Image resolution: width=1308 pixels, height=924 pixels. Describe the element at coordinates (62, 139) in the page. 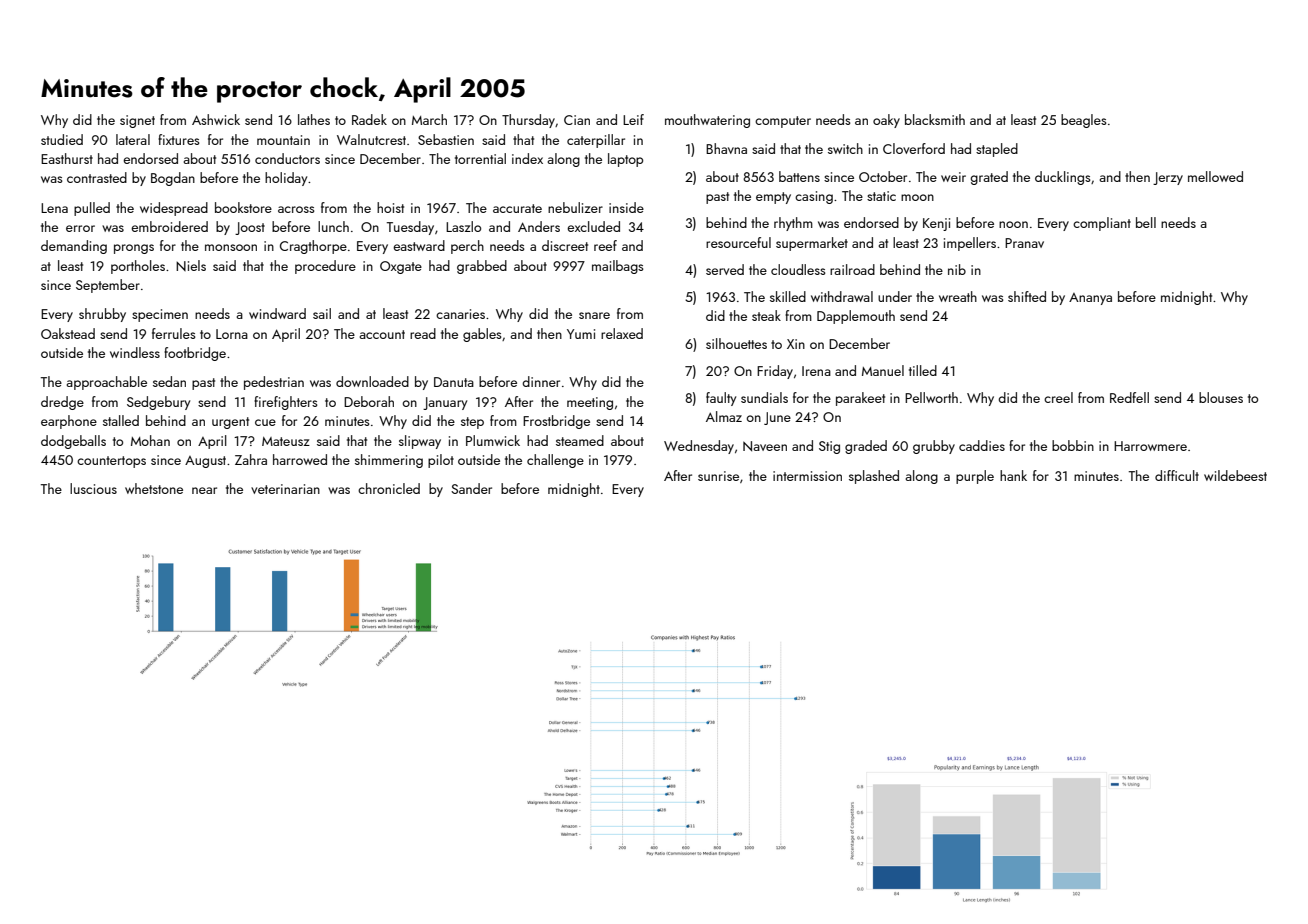

I see `studied` at that location.
